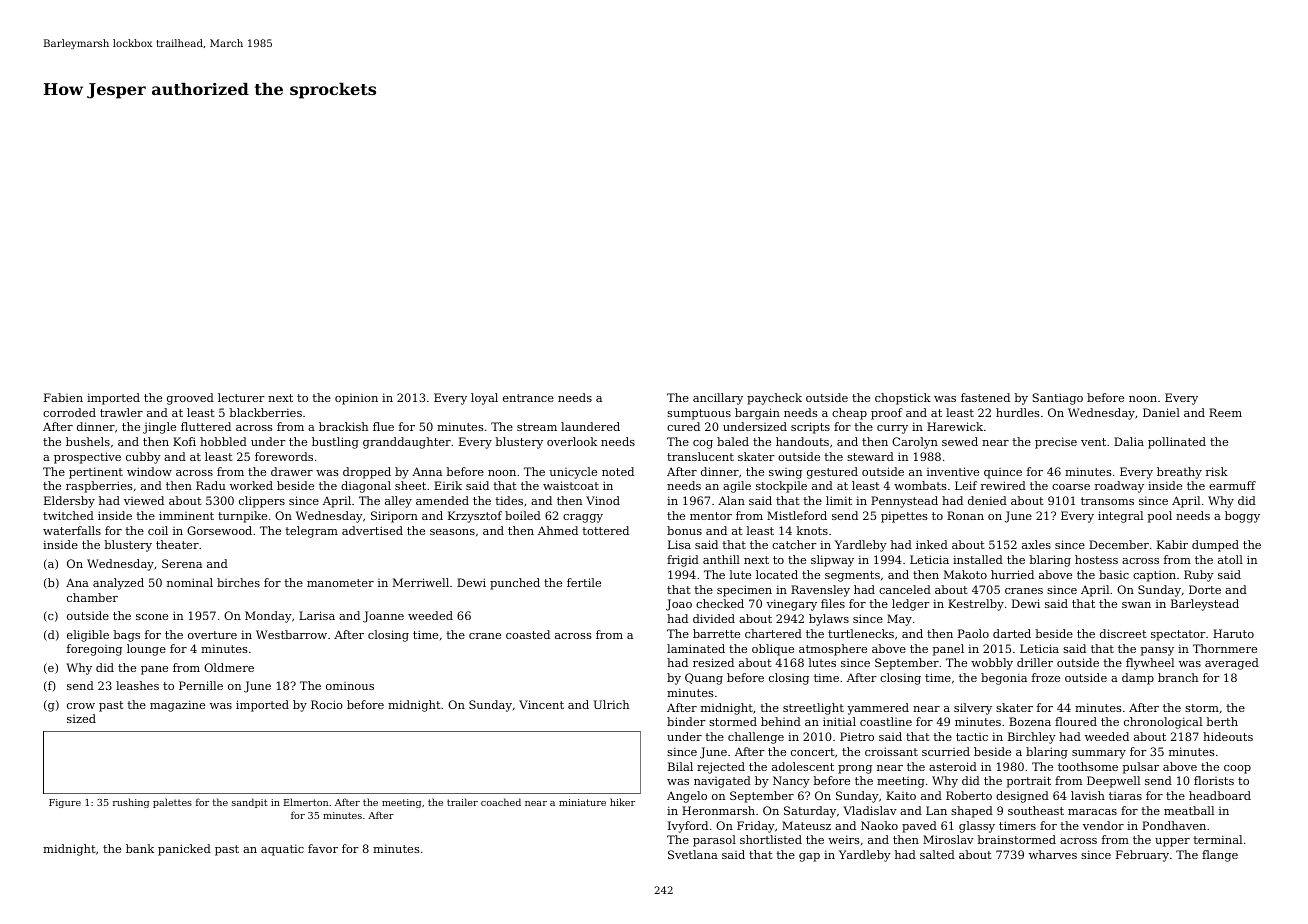  I want to click on begonia, so click(1004, 679).
